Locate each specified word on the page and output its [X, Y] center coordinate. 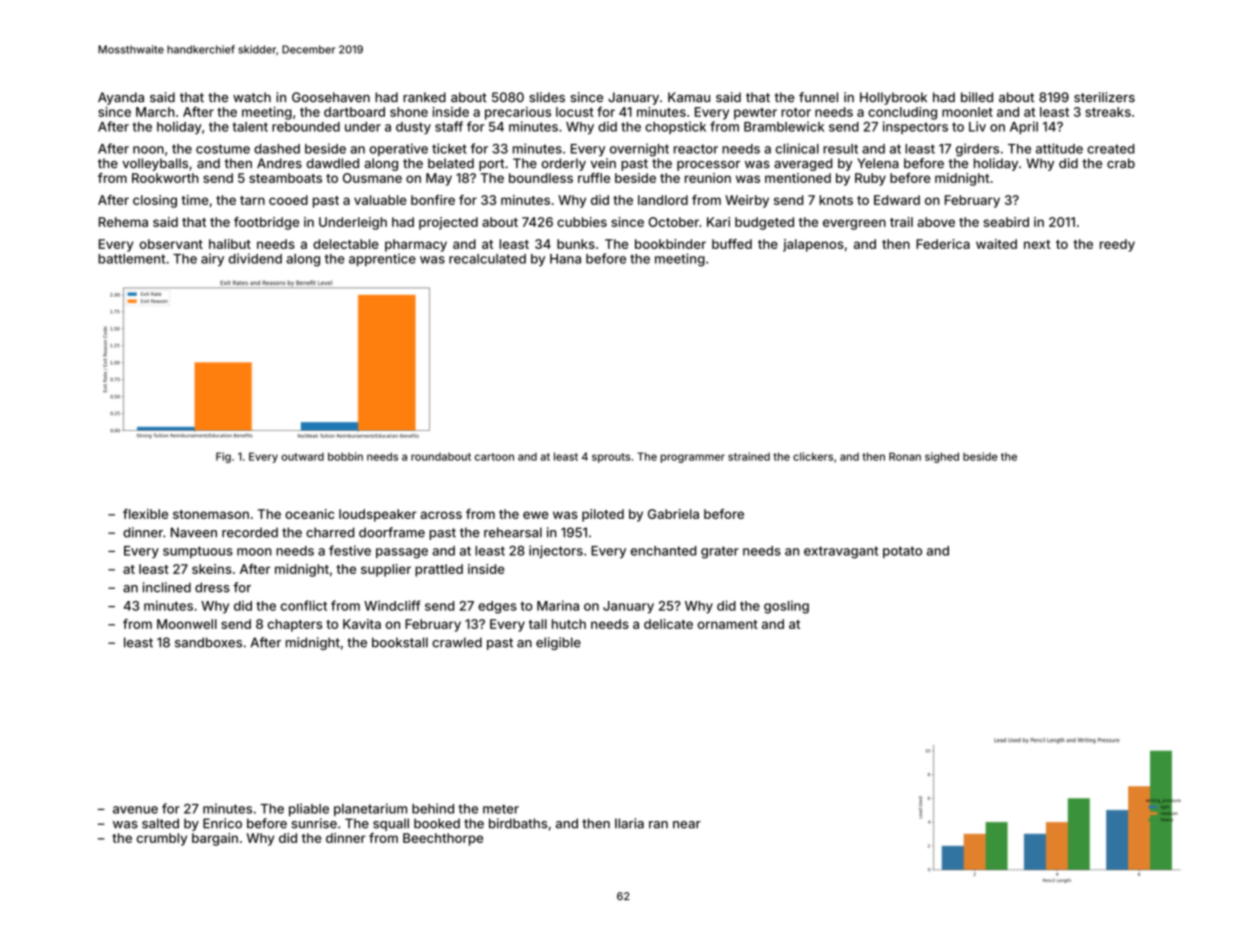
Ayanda [121, 98]
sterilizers [1104, 97]
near [687, 825]
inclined [167, 587]
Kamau [689, 97]
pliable [309, 809]
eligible [558, 643]
